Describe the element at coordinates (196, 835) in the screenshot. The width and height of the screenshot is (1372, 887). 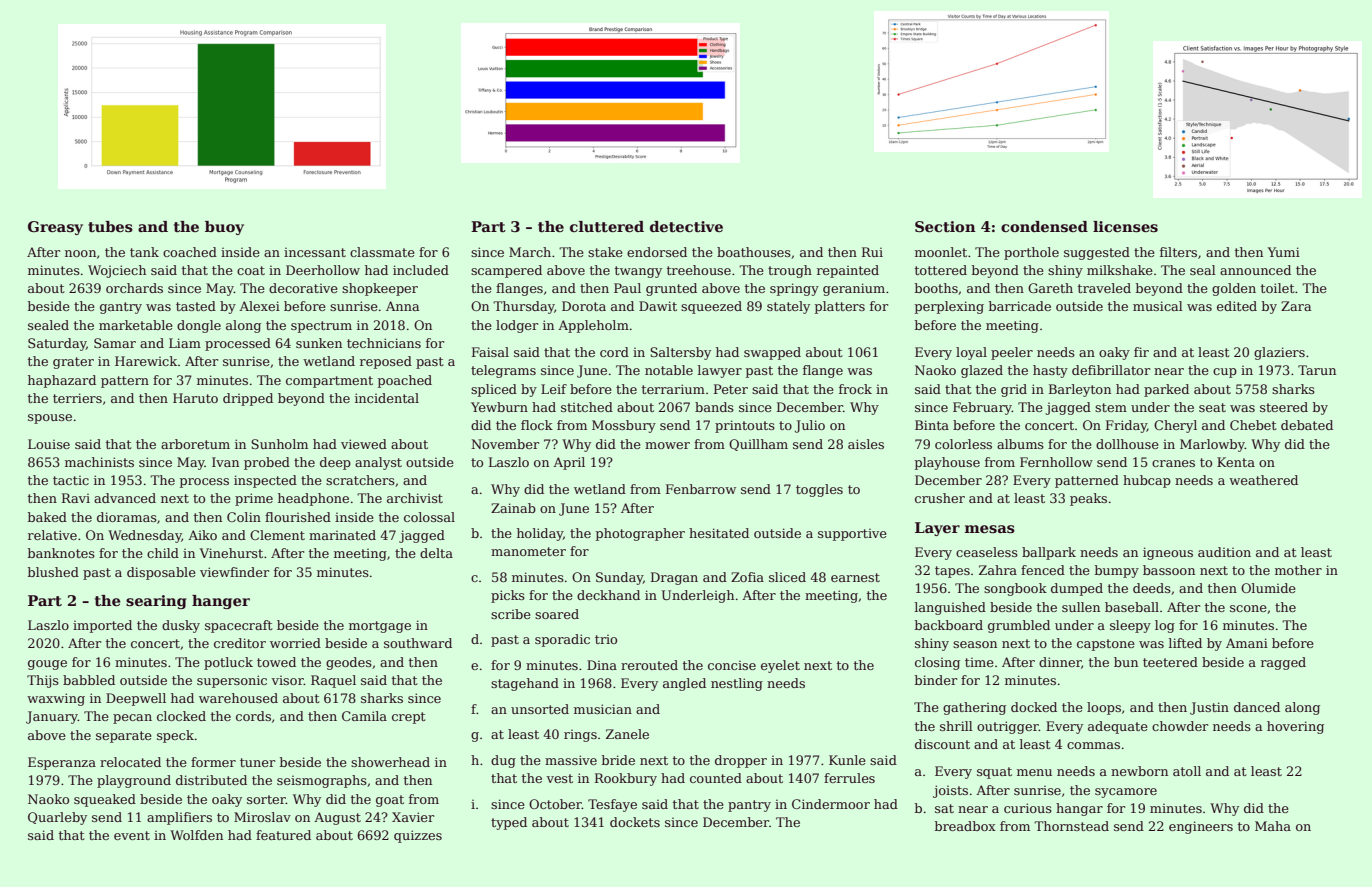
I see `Wolfden` at that location.
